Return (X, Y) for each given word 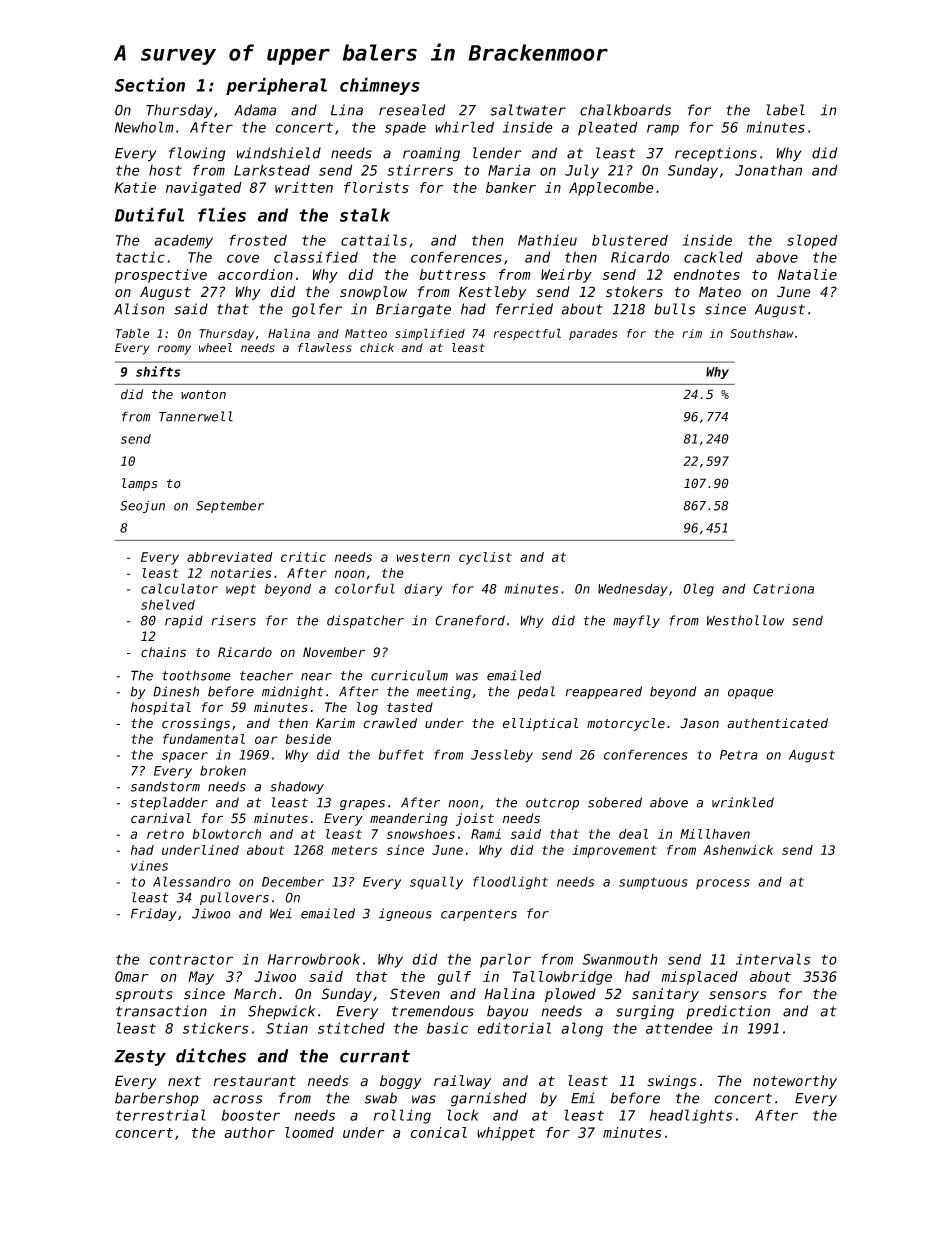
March (255, 994)
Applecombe (611, 189)
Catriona (783, 589)
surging (645, 1012)
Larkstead (272, 170)
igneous (405, 914)
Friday (154, 914)
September (230, 506)
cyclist (485, 558)
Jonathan (768, 170)
